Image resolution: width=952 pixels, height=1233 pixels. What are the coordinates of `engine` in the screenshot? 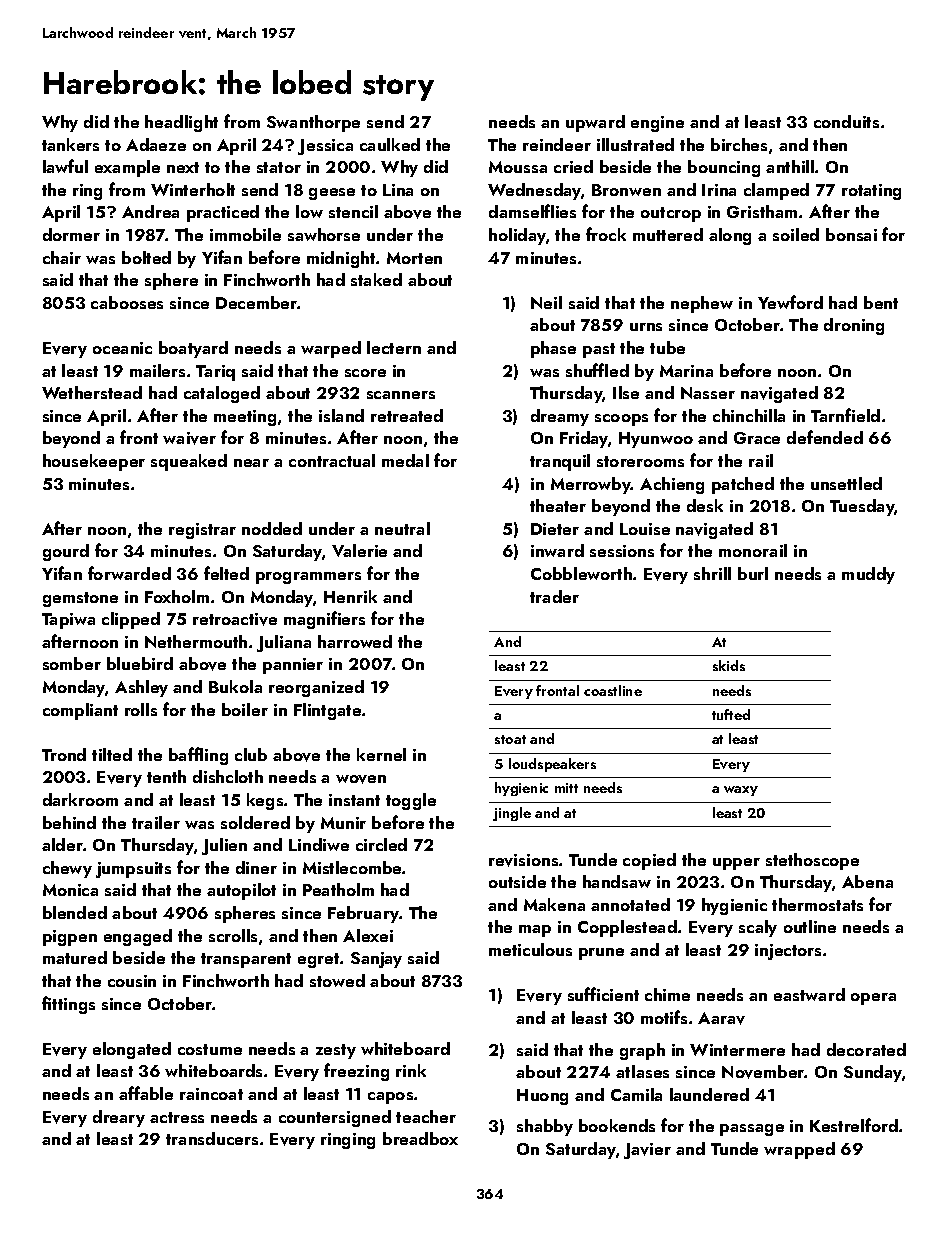 It's located at (657, 124).
